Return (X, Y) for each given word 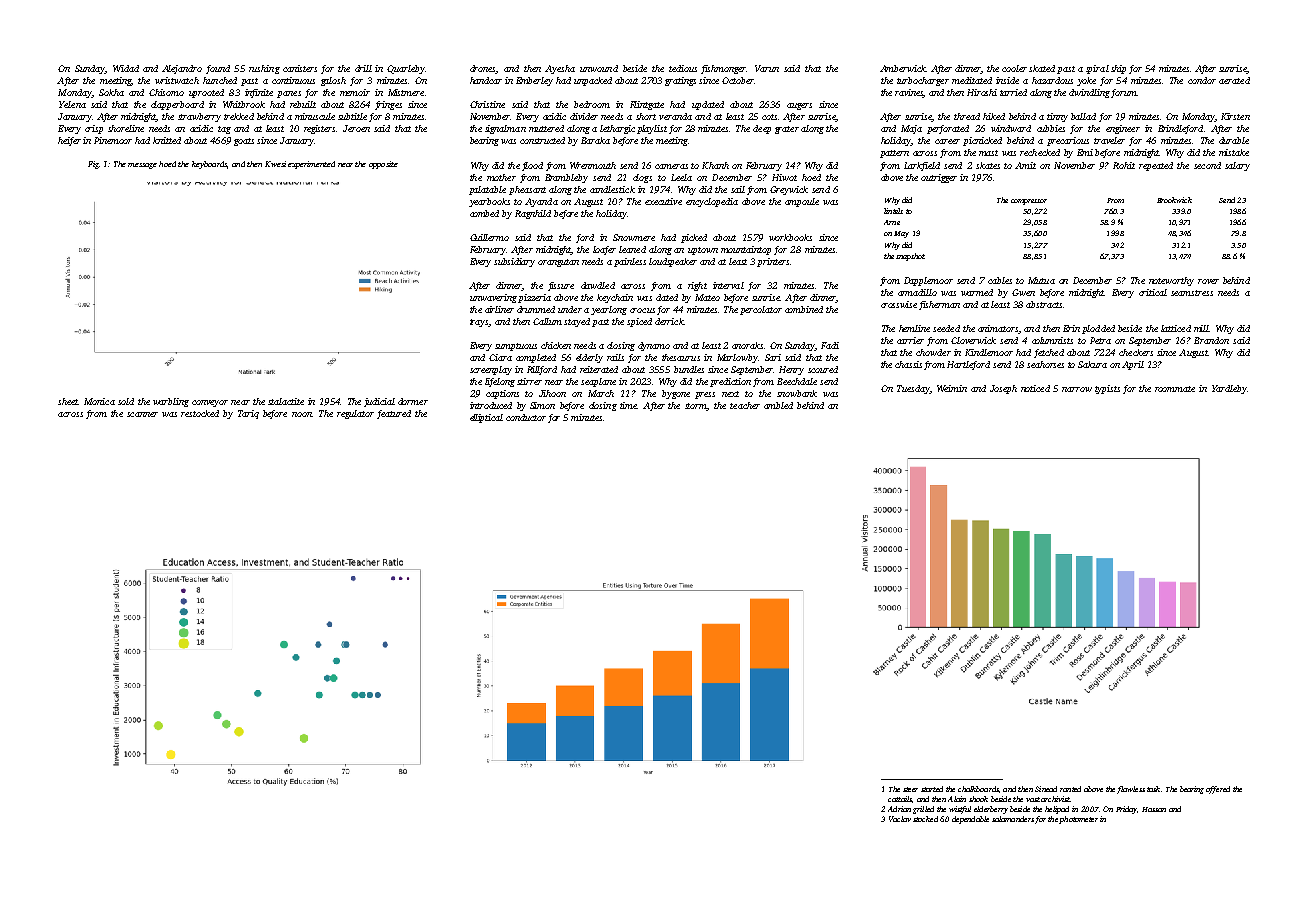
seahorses (1045, 364)
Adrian (899, 809)
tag (224, 130)
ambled (778, 405)
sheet (68, 401)
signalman (505, 129)
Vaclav (900, 819)
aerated (1234, 80)
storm (696, 407)
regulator (355, 414)
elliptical (486, 418)
